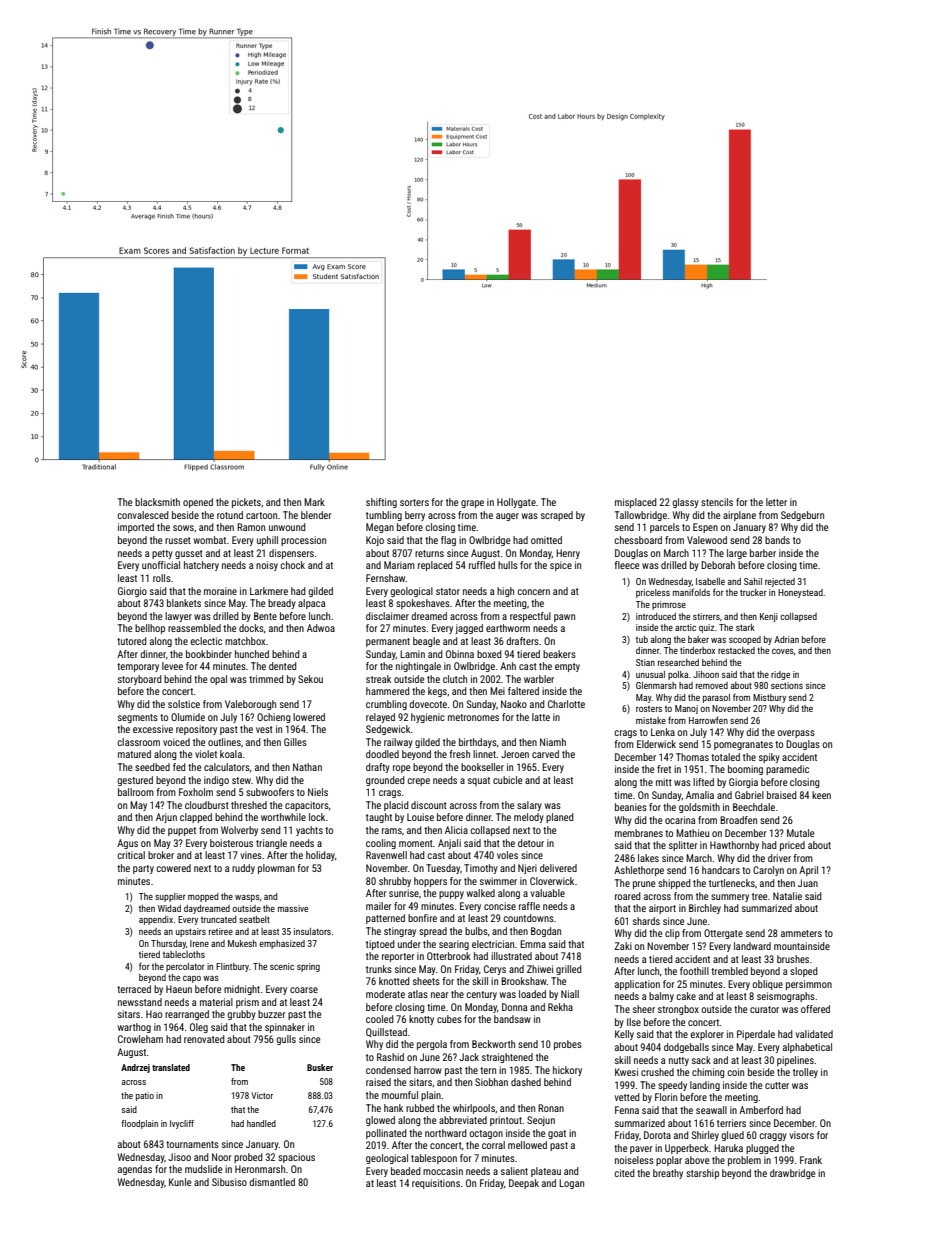 The image size is (952, 1233). I want to click on plateau, so click(546, 1172).
